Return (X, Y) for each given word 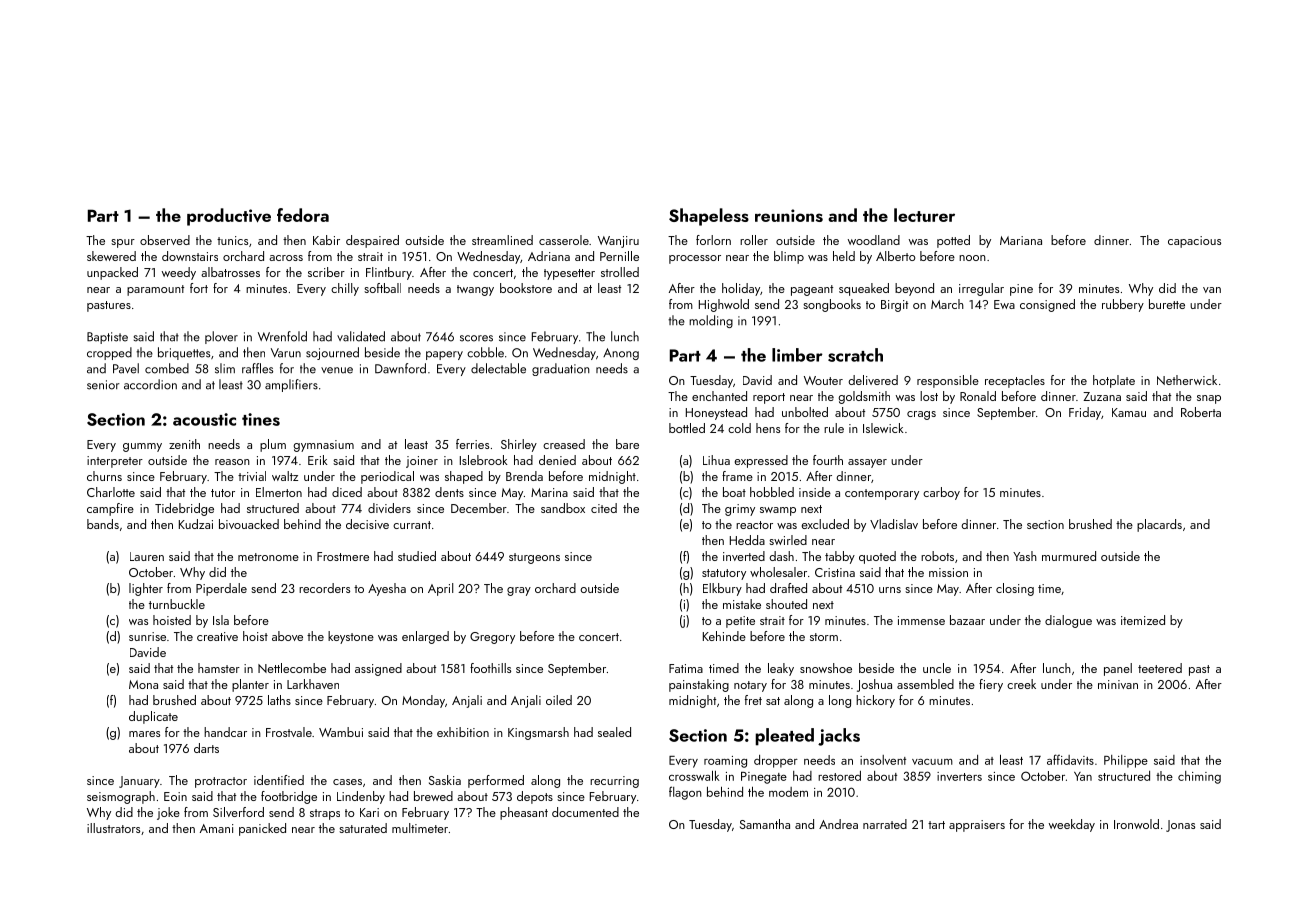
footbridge (289, 797)
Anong (621, 354)
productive (229, 217)
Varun (286, 353)
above (287, 636)
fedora (303, 215)
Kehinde (724, 636)
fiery (991, 685)
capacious (1194, 242)
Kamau (1129, 412)
